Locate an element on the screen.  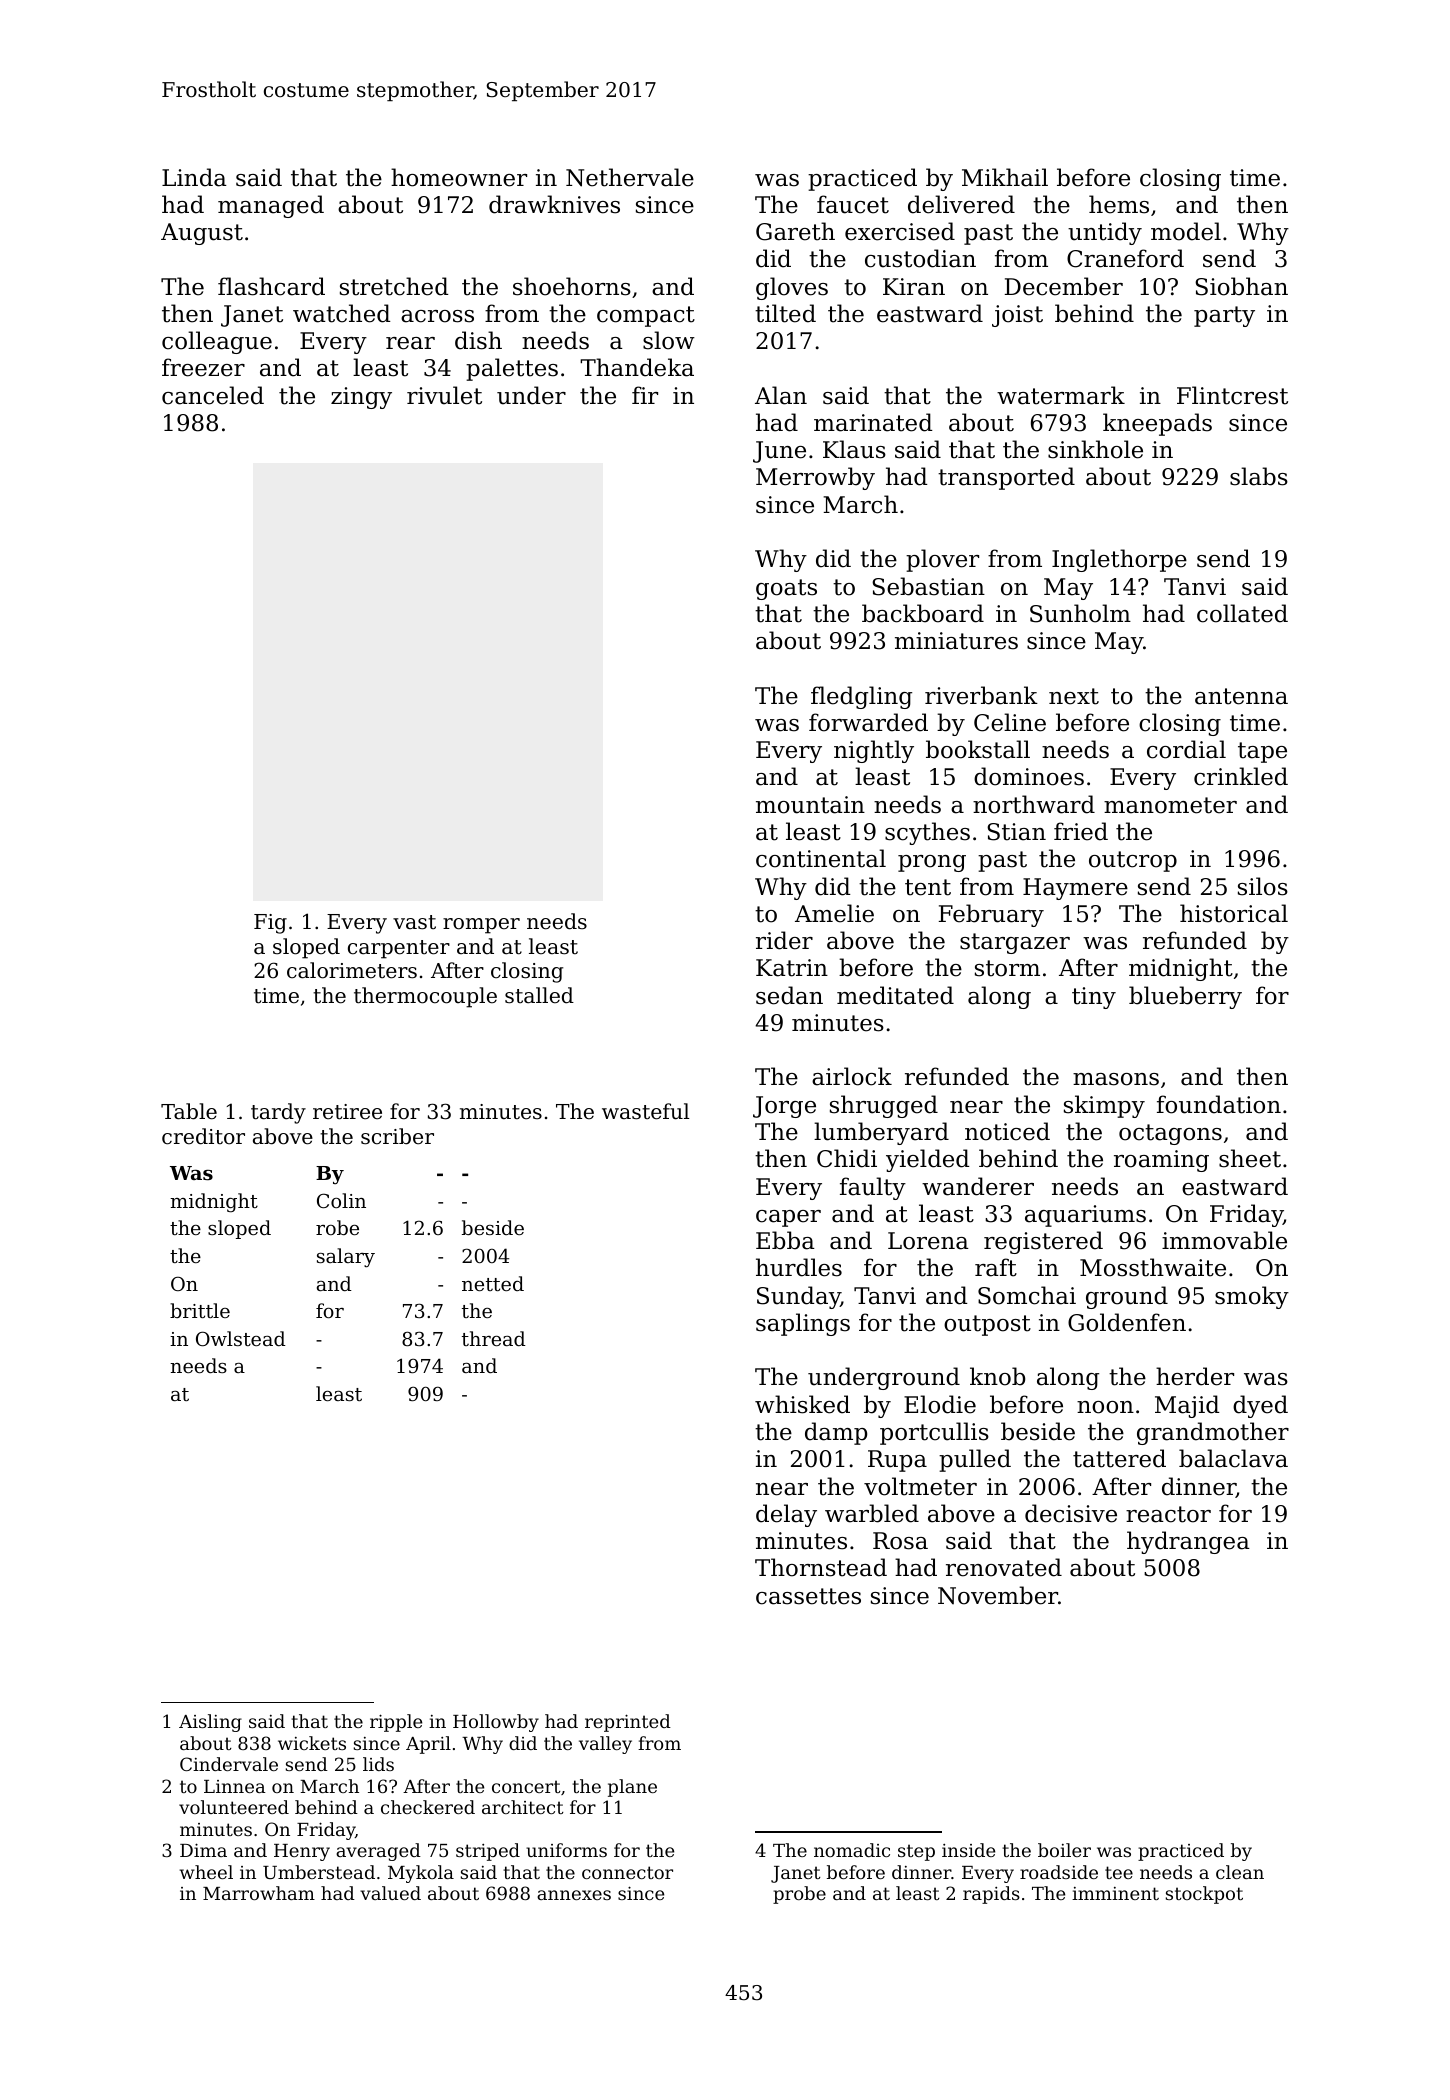
canceled is located at coordinates (213, 395).
